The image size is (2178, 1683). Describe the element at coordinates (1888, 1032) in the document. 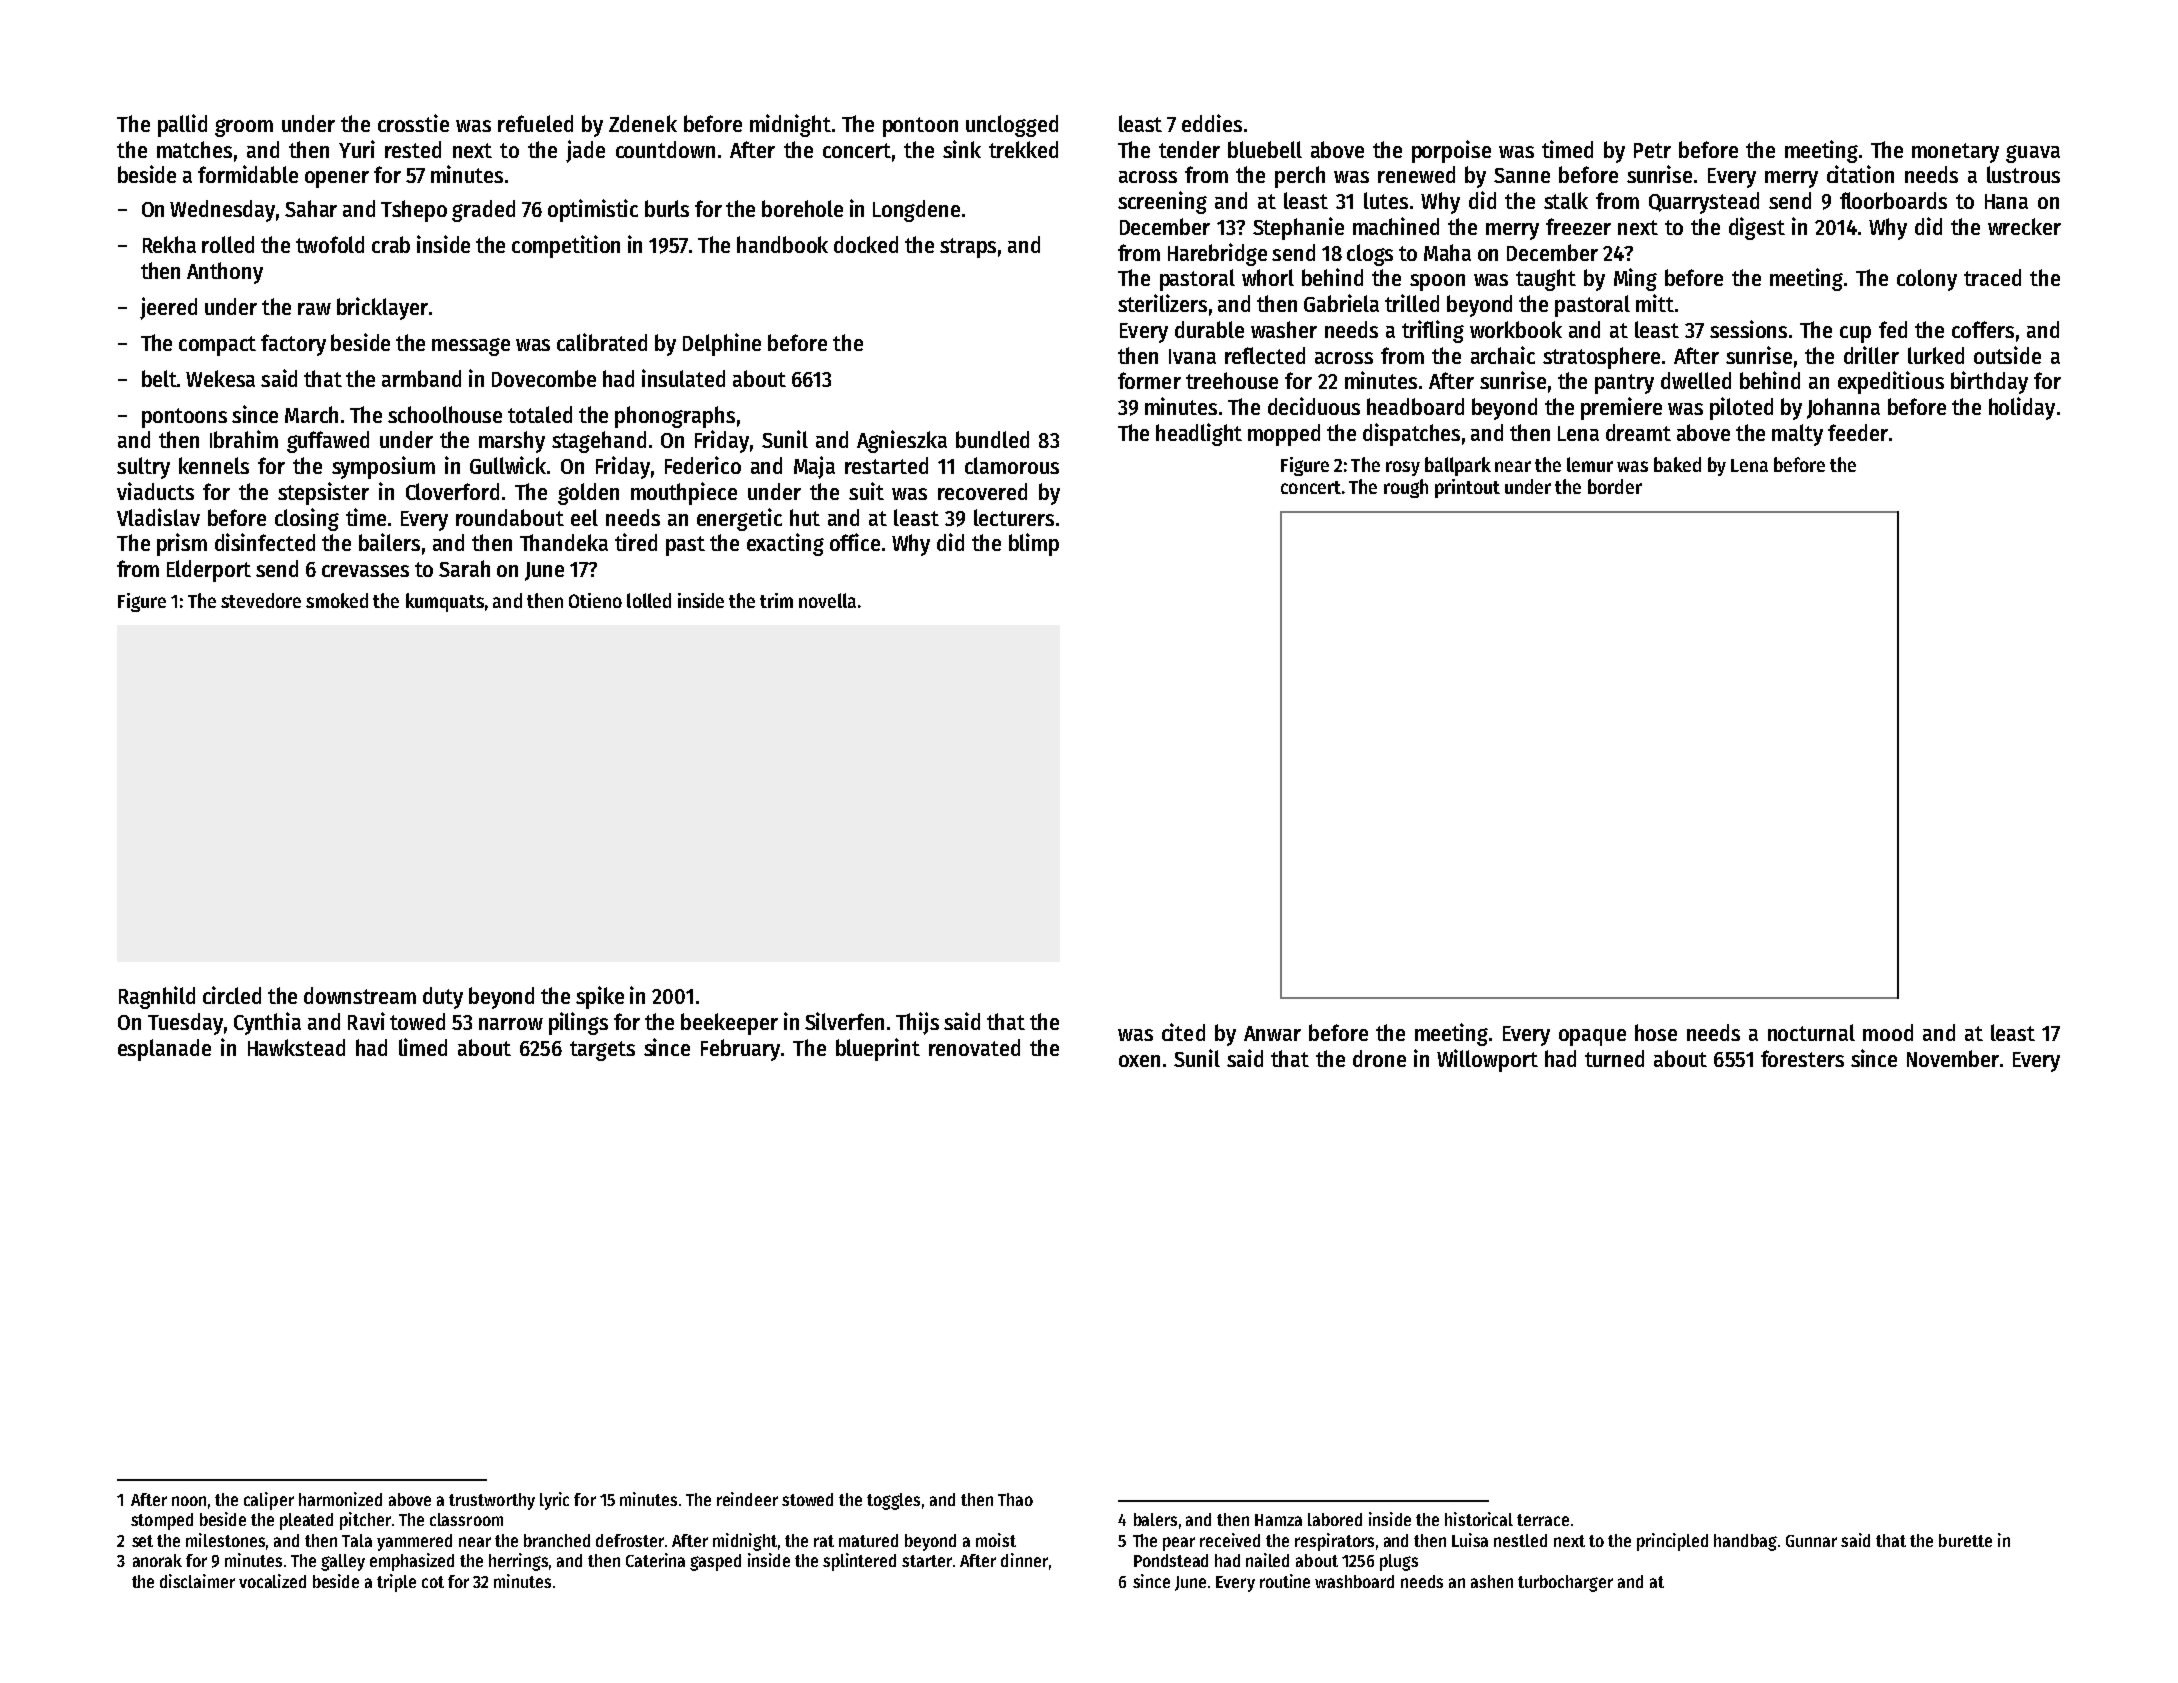

I see `mood` at that location.
